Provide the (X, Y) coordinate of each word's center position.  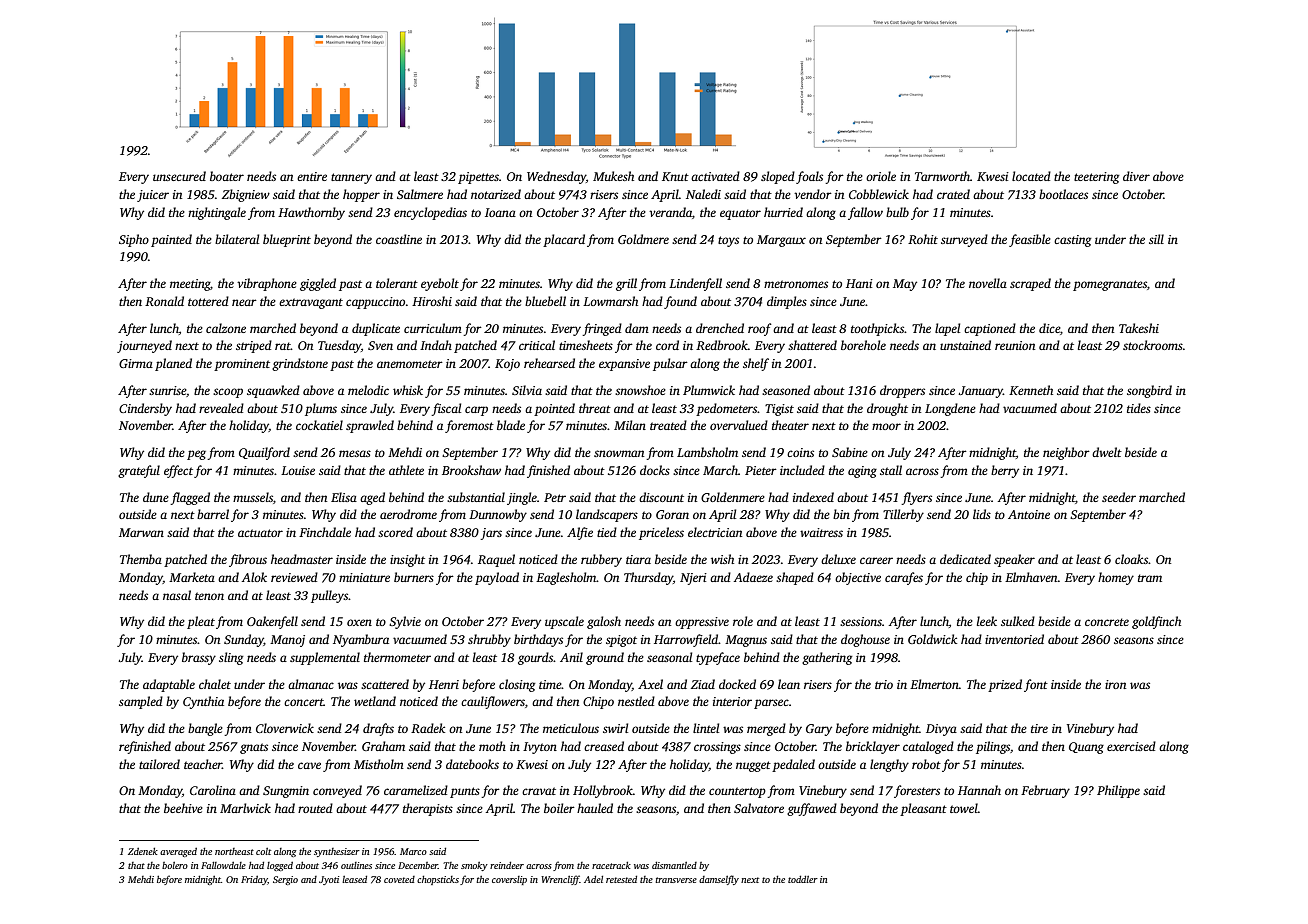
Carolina (213, 790)
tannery (351, 178)
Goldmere (643, 239)
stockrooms (1153, 345)
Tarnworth (942, 176)
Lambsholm (707, 452)
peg (196, 455)
